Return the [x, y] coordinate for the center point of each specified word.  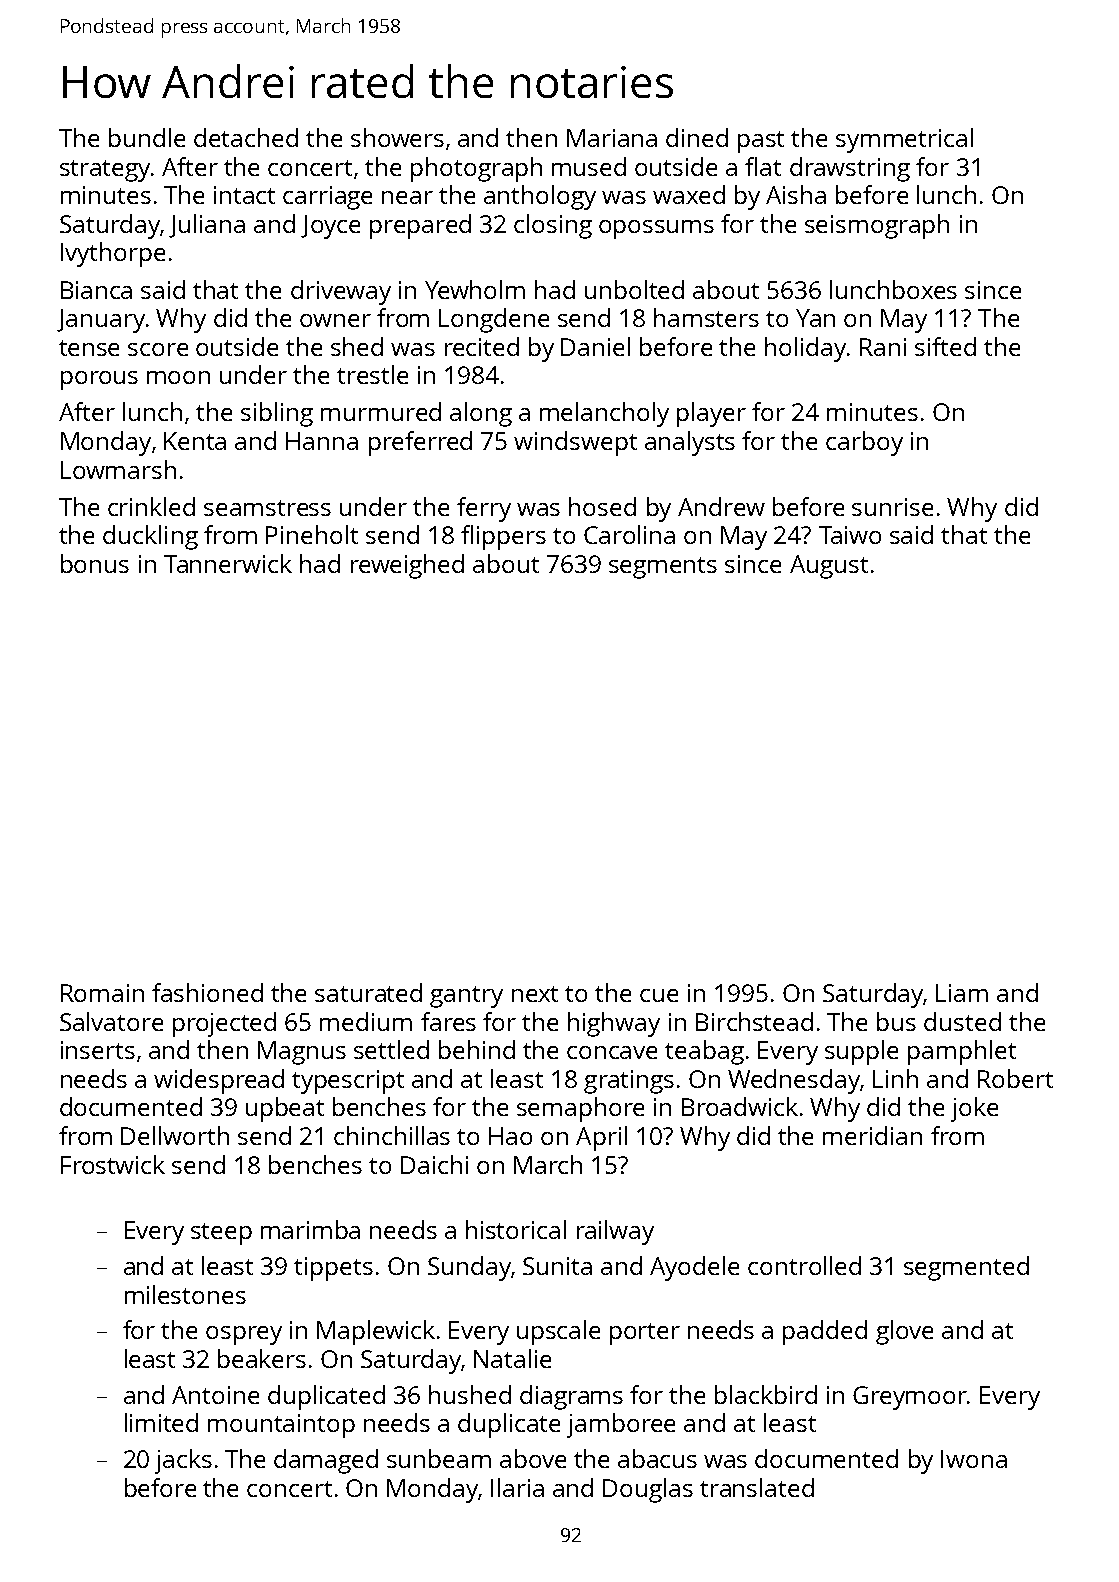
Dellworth [175, 1135]
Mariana [612, 138]
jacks [183, 1461]
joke [974, 1109]
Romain [102, 993]
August [829, 567]
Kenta [195, 441]
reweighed [407, 566]
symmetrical [904, 140]
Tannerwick [228, 563]
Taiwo [850, 535]
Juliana [207, 226]
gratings [629, 1082]
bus [896, 1021]
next [535, 994]
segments [663, 568]
